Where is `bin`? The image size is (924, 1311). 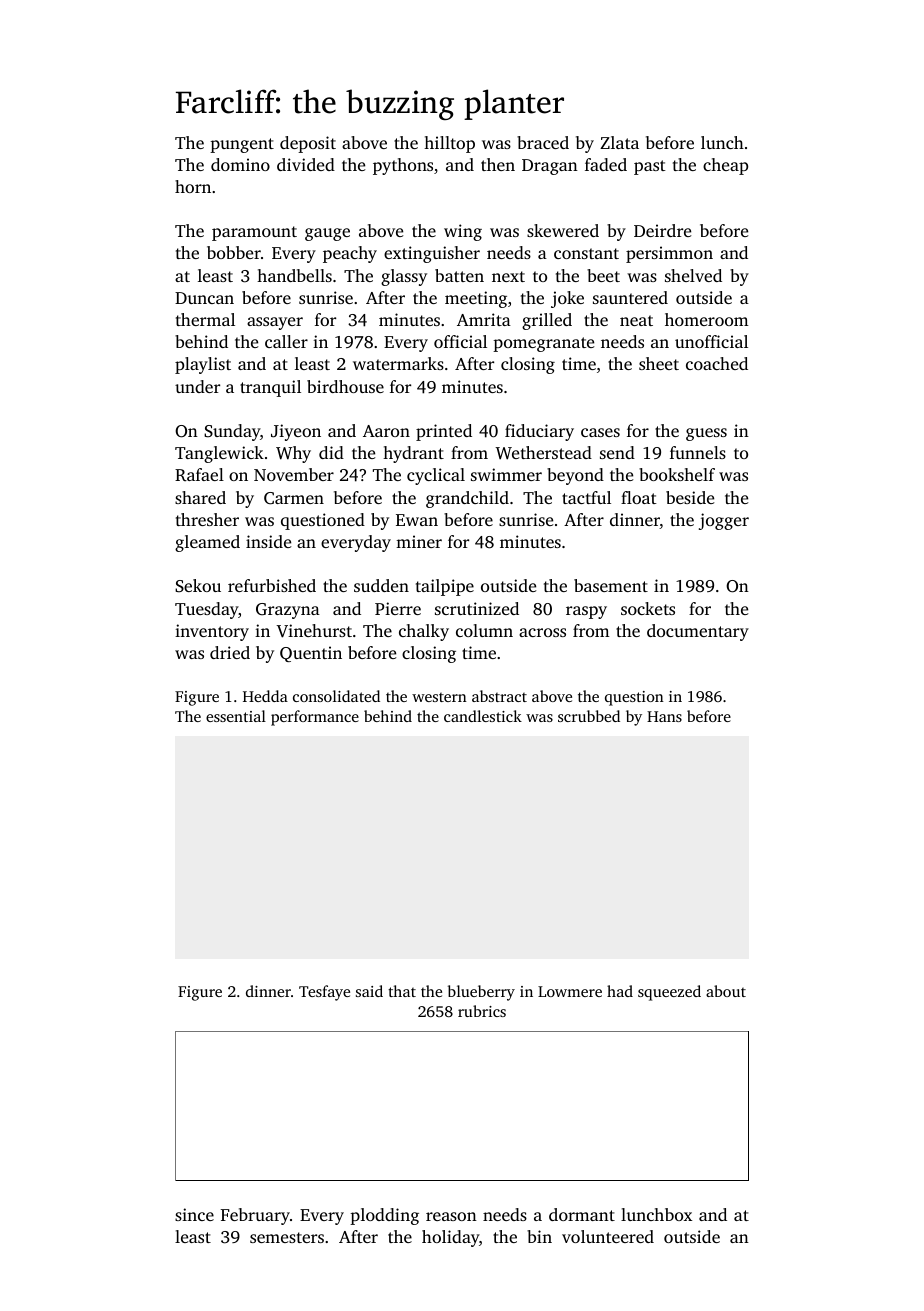 bin is located at coordinates (539, 1236).
